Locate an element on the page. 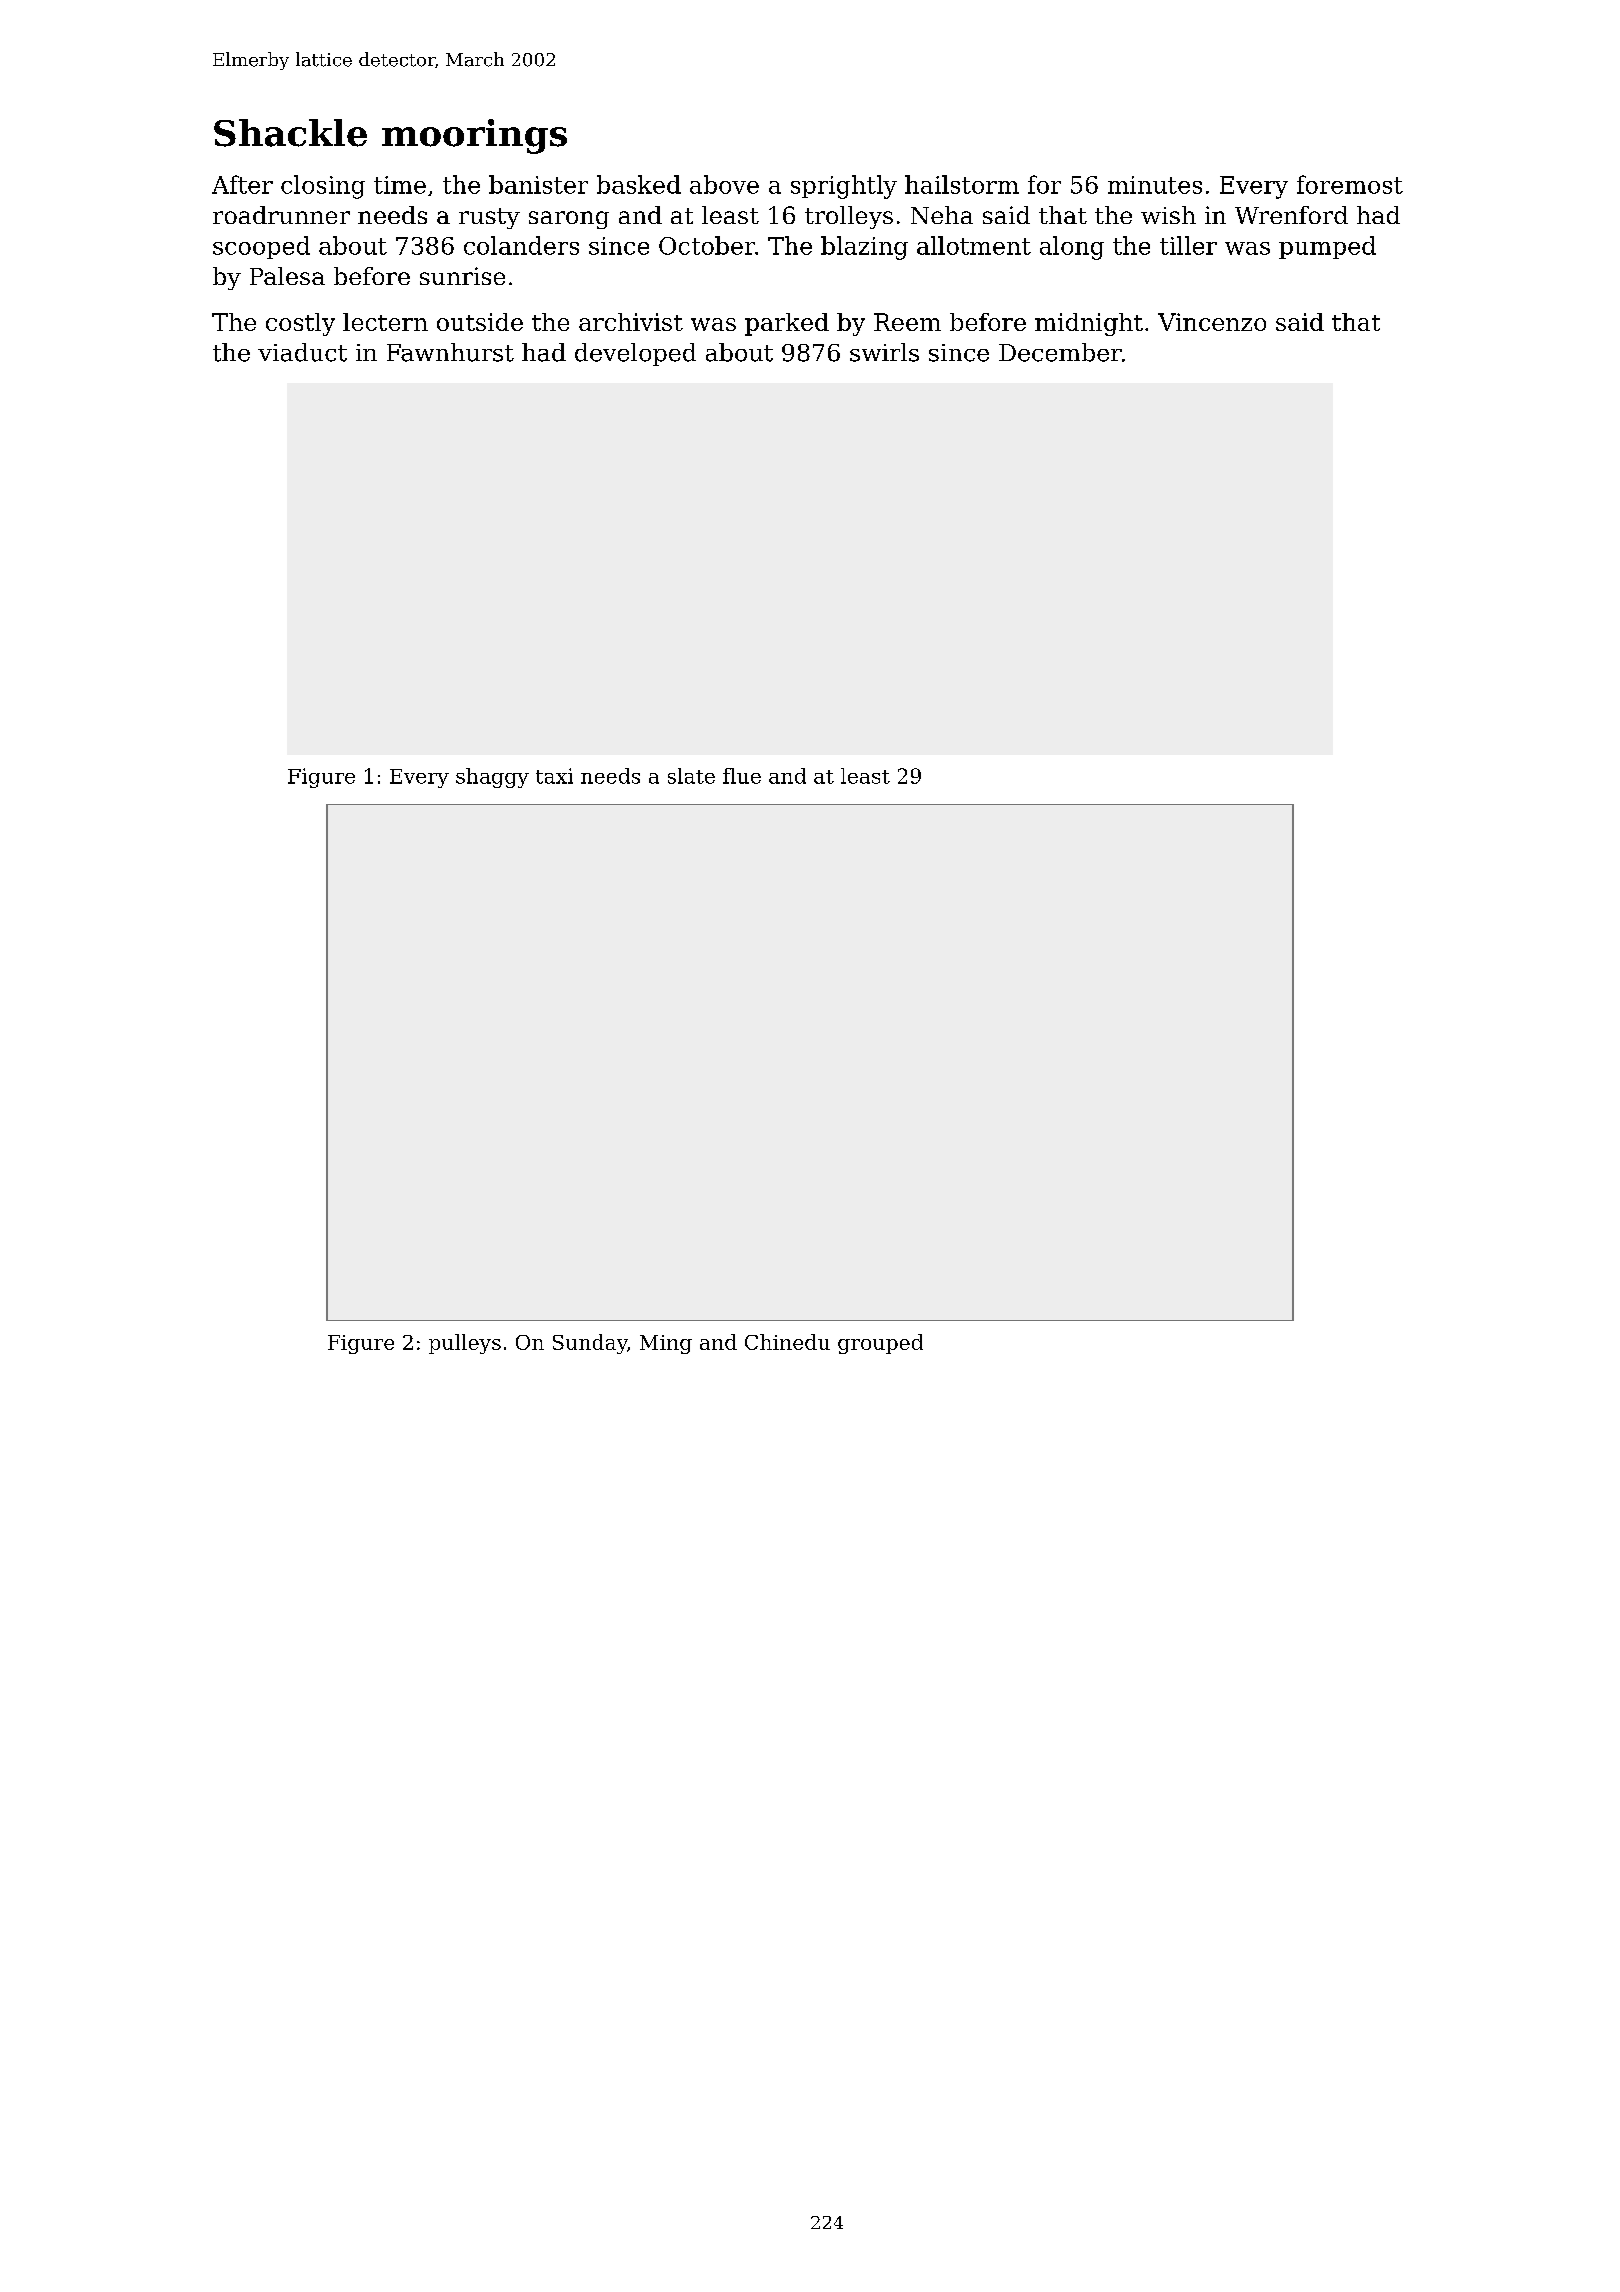 This document has height=2292, width=1620. flue is located at coordinates (742, 776).
